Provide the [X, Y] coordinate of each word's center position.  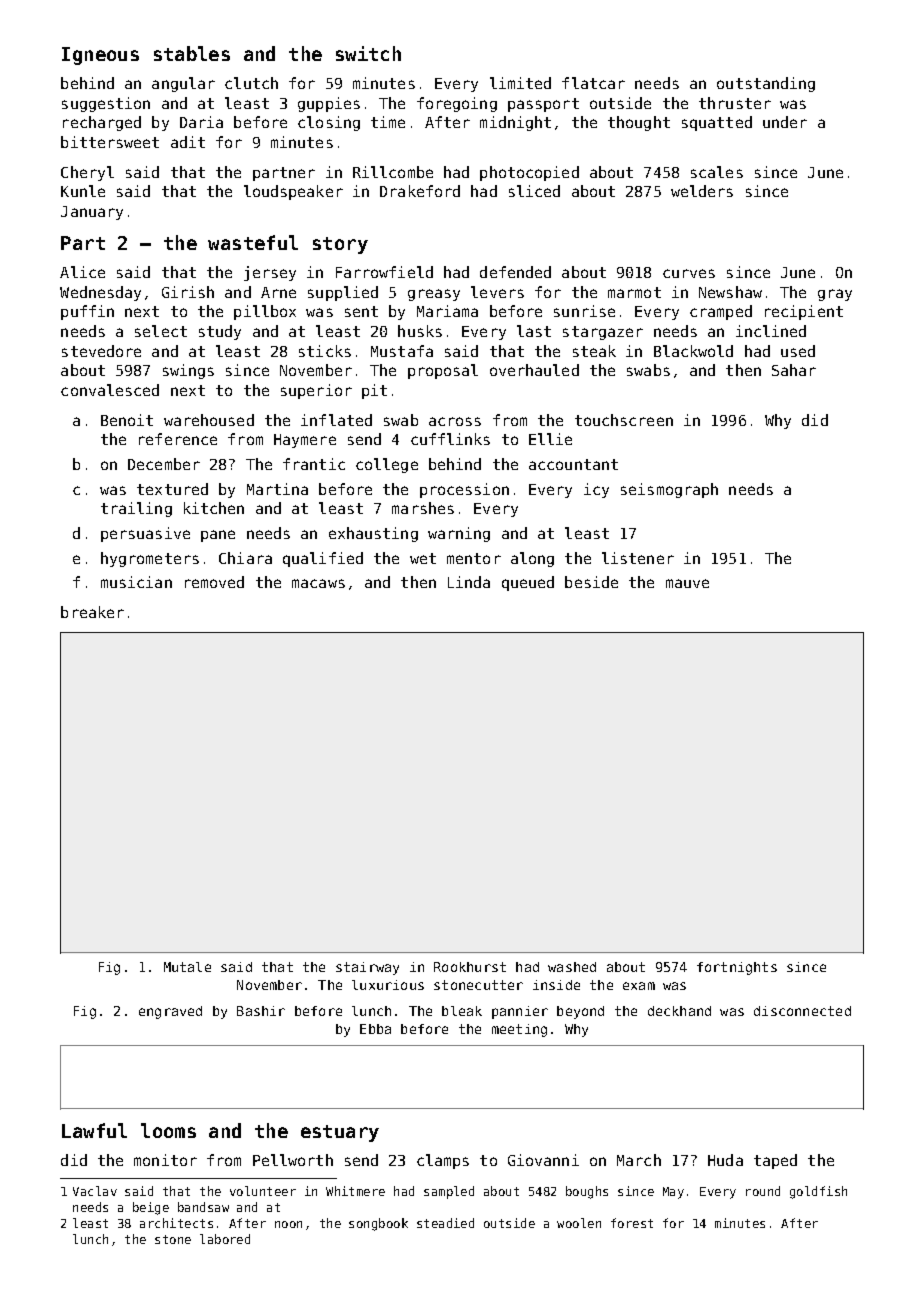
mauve [687, 583]
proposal [443, 371]
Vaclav [95, 1191]
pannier [520, 1012]
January [92, 213]
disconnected [802, 1011]
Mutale [187, 967]
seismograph [669, 490]
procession [464, 490]
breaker [92, 612]
